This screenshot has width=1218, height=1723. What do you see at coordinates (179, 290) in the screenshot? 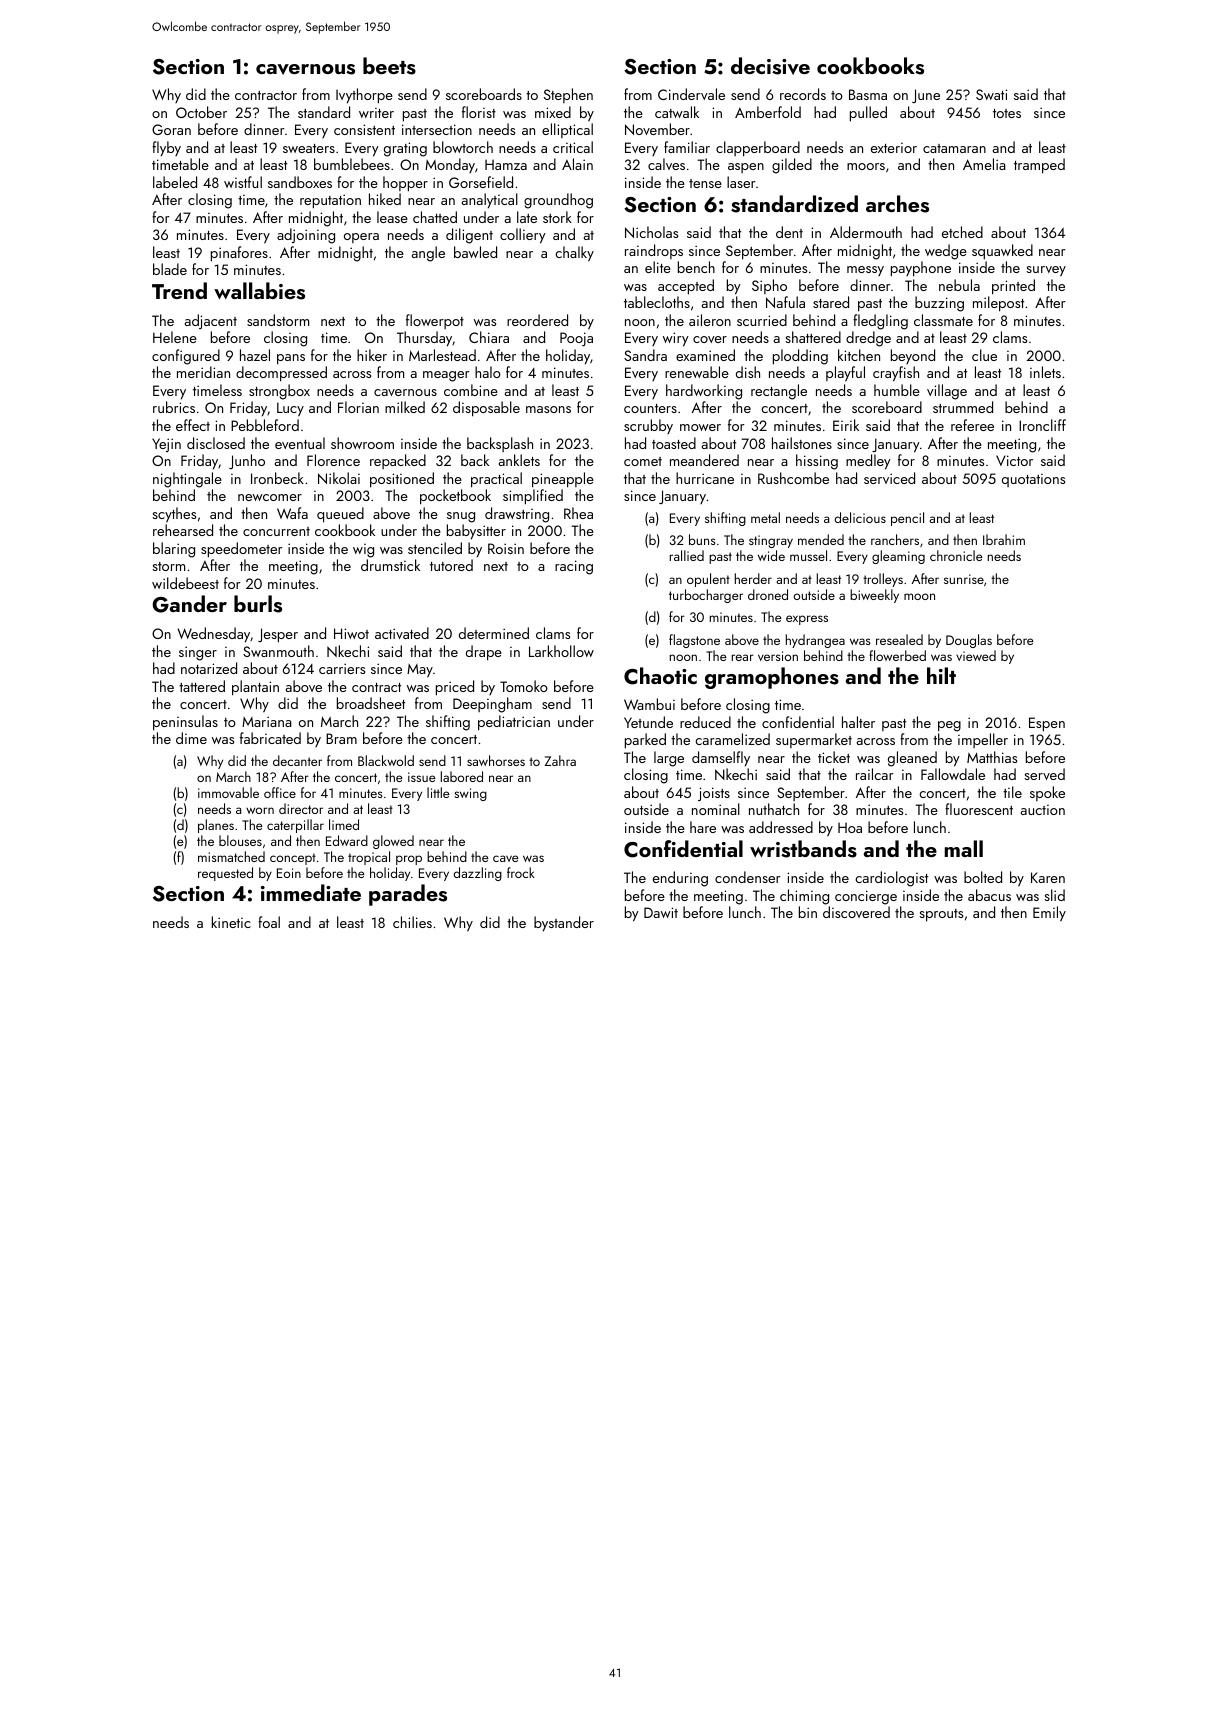
I see `Trend` at bounding box center [179, 290].
